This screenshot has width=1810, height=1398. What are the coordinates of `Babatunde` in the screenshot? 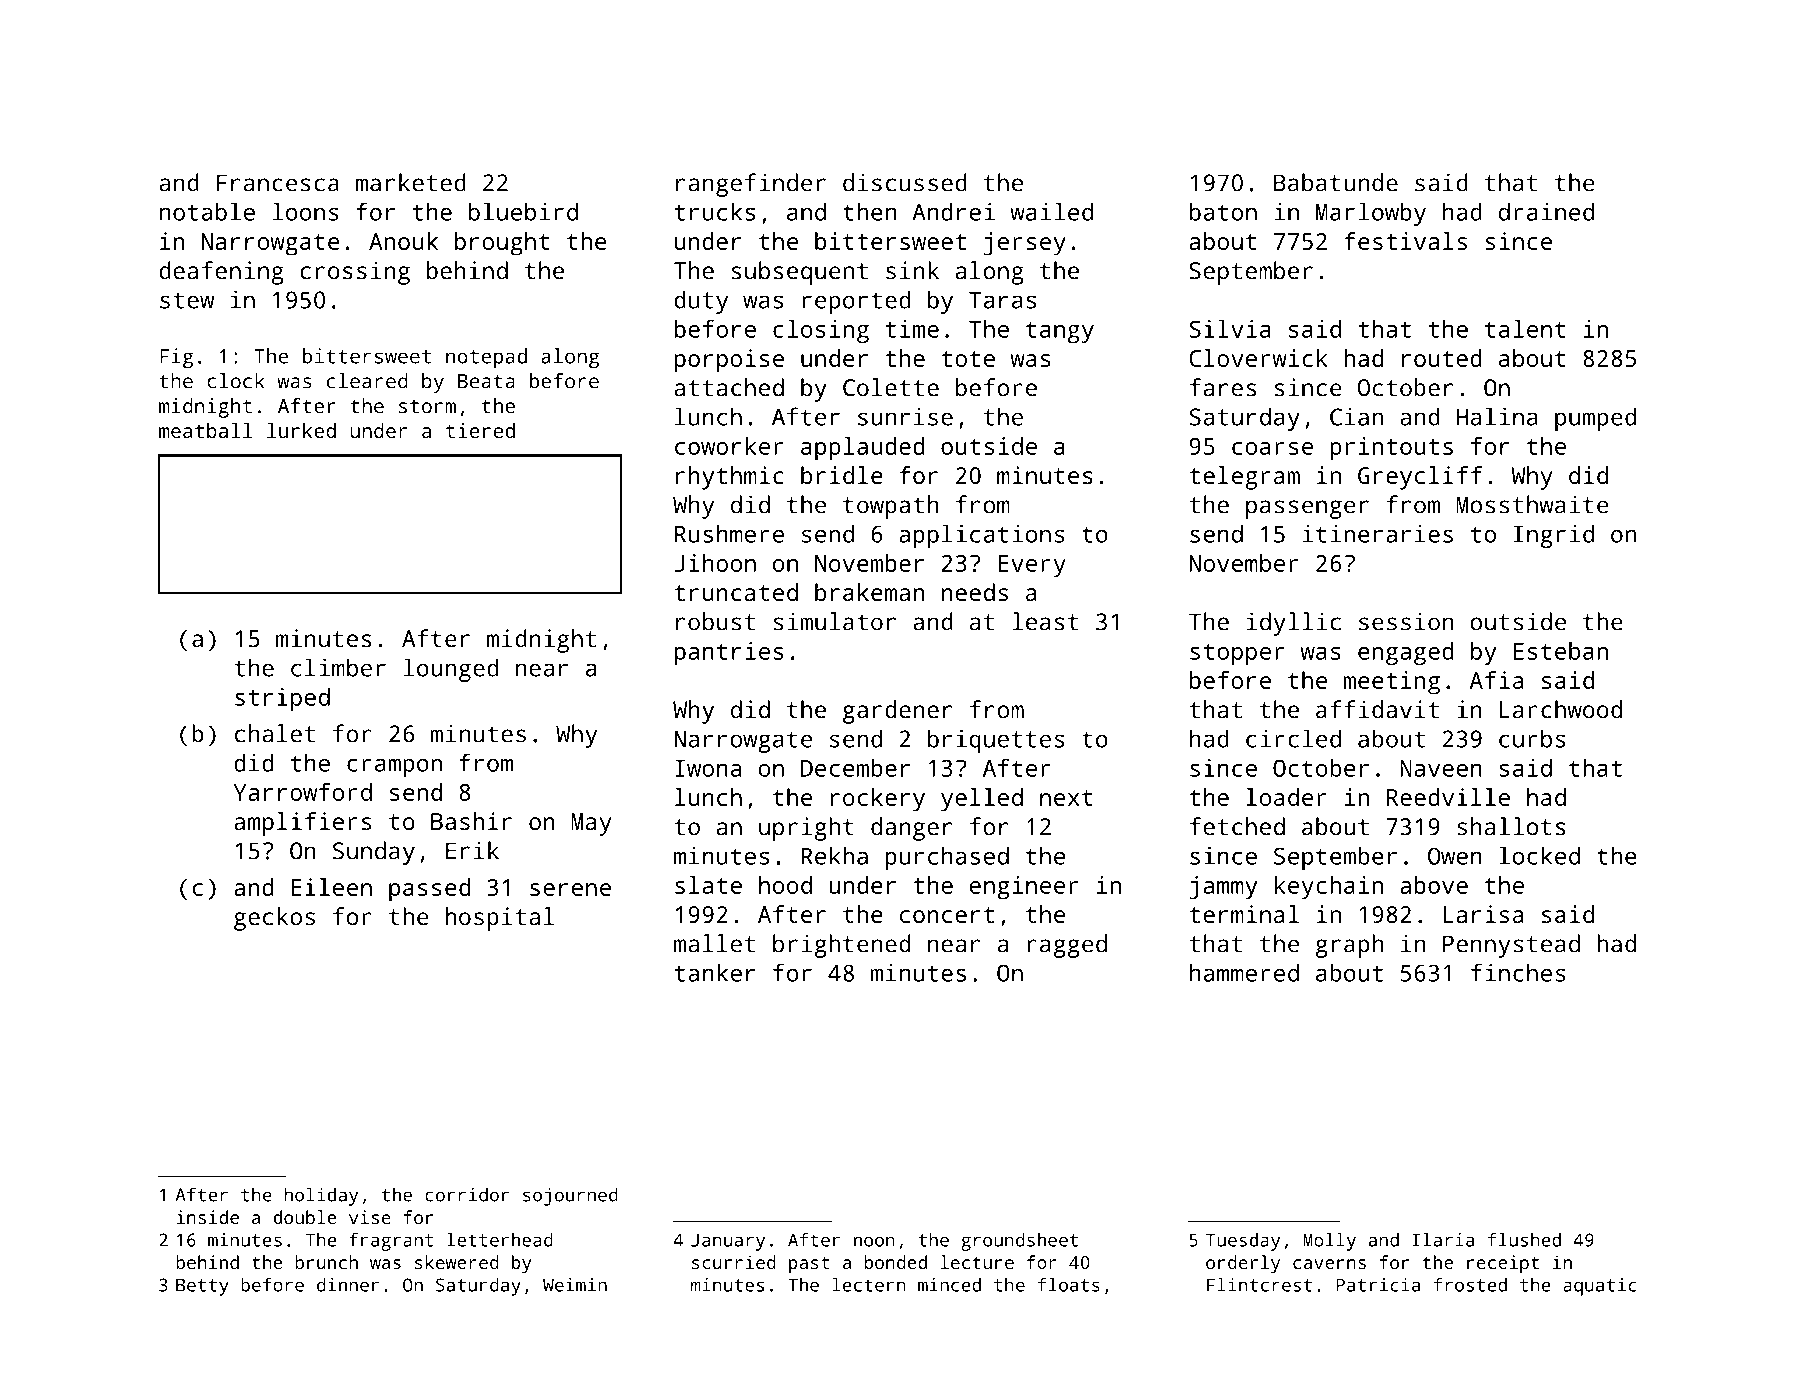 It's located at (1336, 182).
